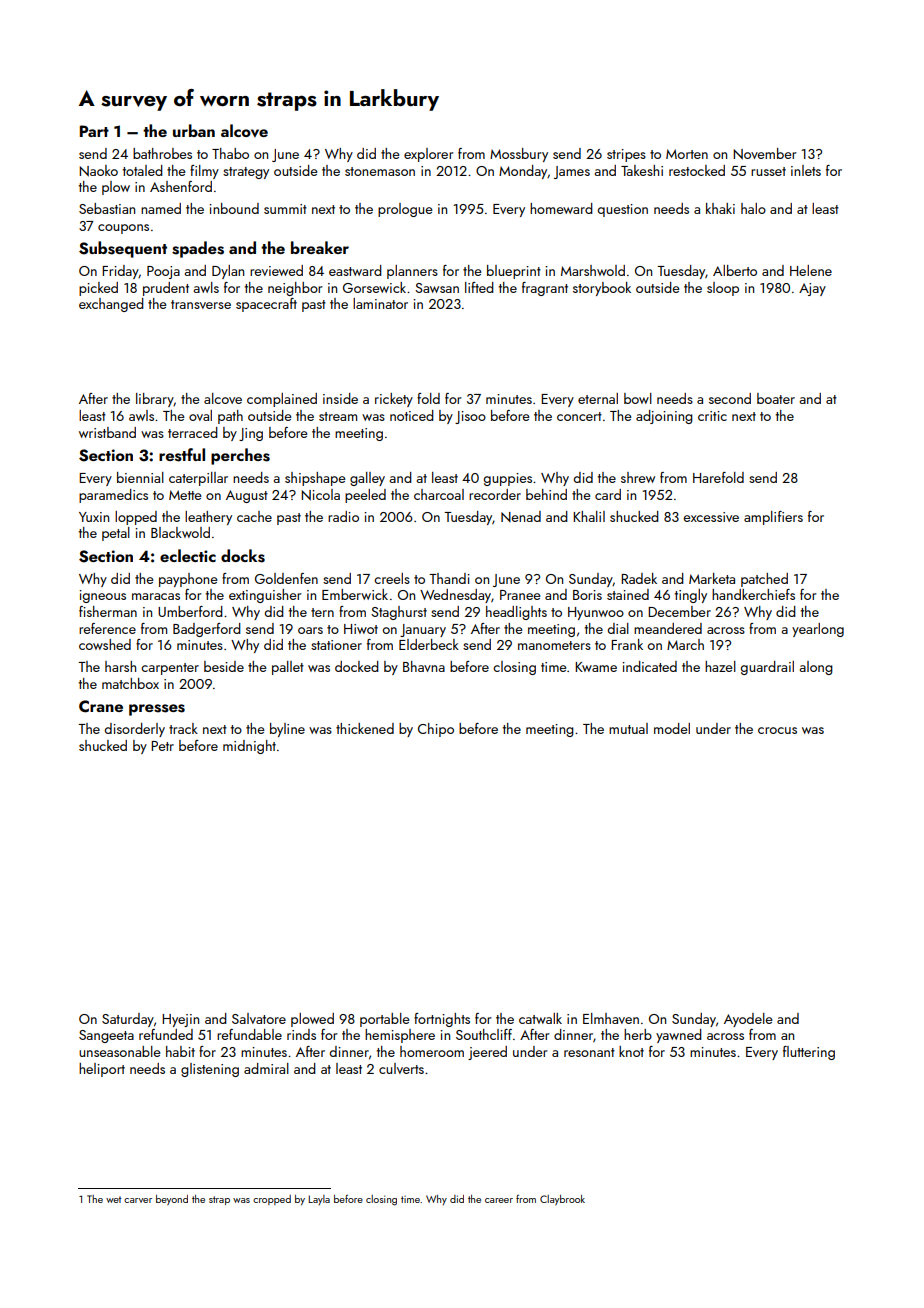 Image resolution: width=924 pixels, height=1308 pixels. What do you see at coordinates (626, 155) in the image?
I see `stripes` at bounding box center [626, 155].
